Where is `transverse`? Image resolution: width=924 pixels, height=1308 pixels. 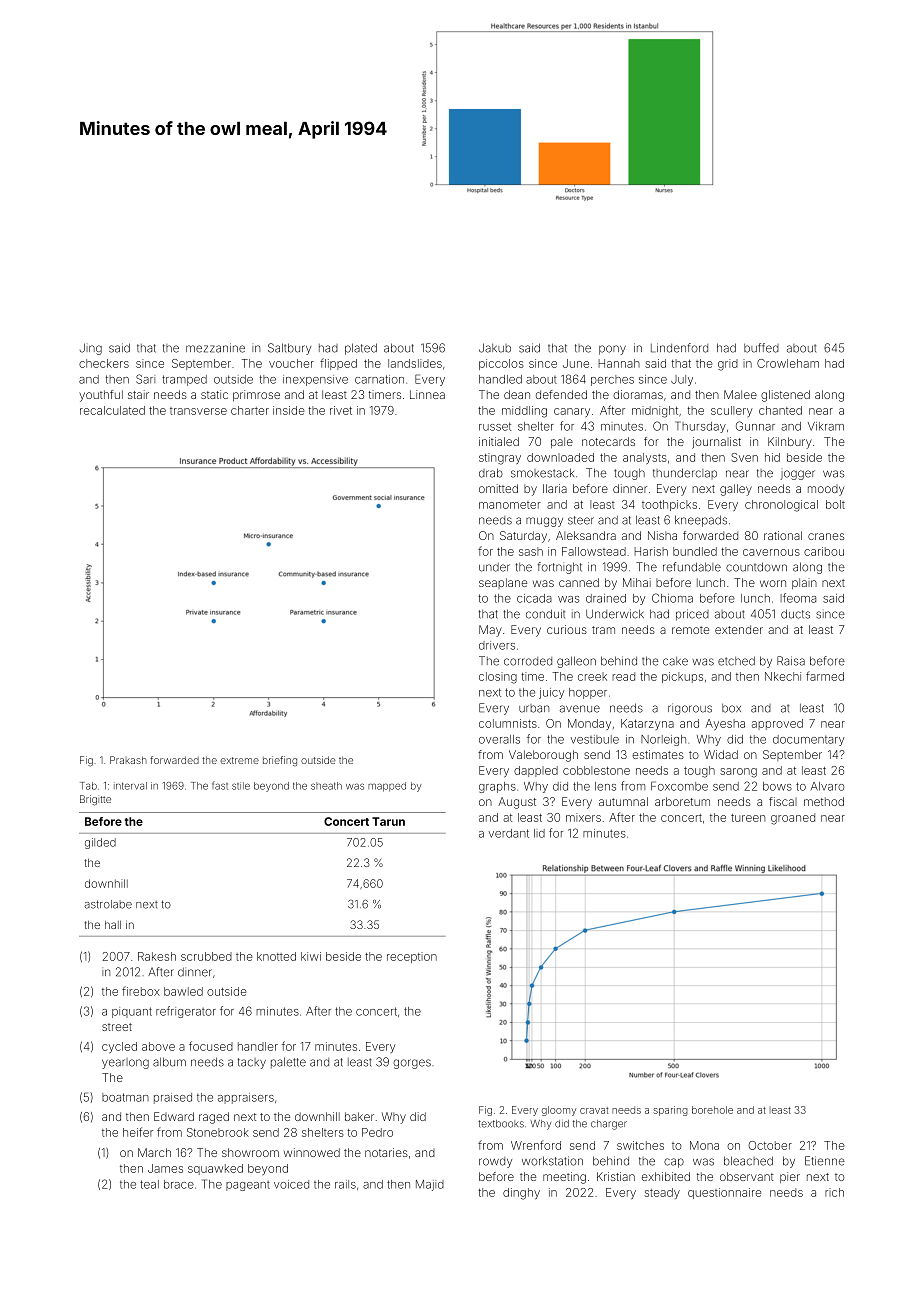 transverse is located at coordinates (198, 411).
